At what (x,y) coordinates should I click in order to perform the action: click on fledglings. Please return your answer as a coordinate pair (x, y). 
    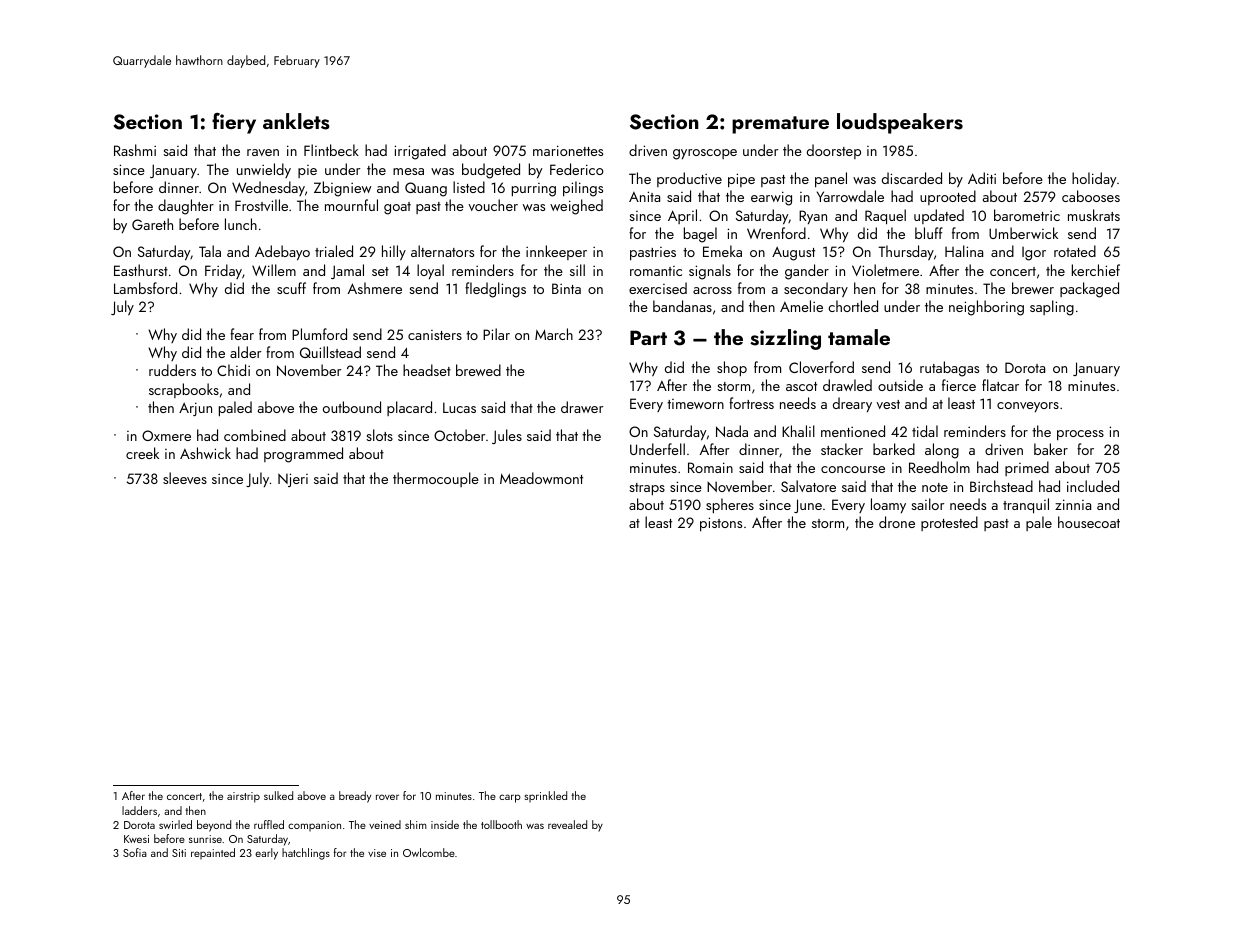
    Looking at the image, I should click on (495, 290).
